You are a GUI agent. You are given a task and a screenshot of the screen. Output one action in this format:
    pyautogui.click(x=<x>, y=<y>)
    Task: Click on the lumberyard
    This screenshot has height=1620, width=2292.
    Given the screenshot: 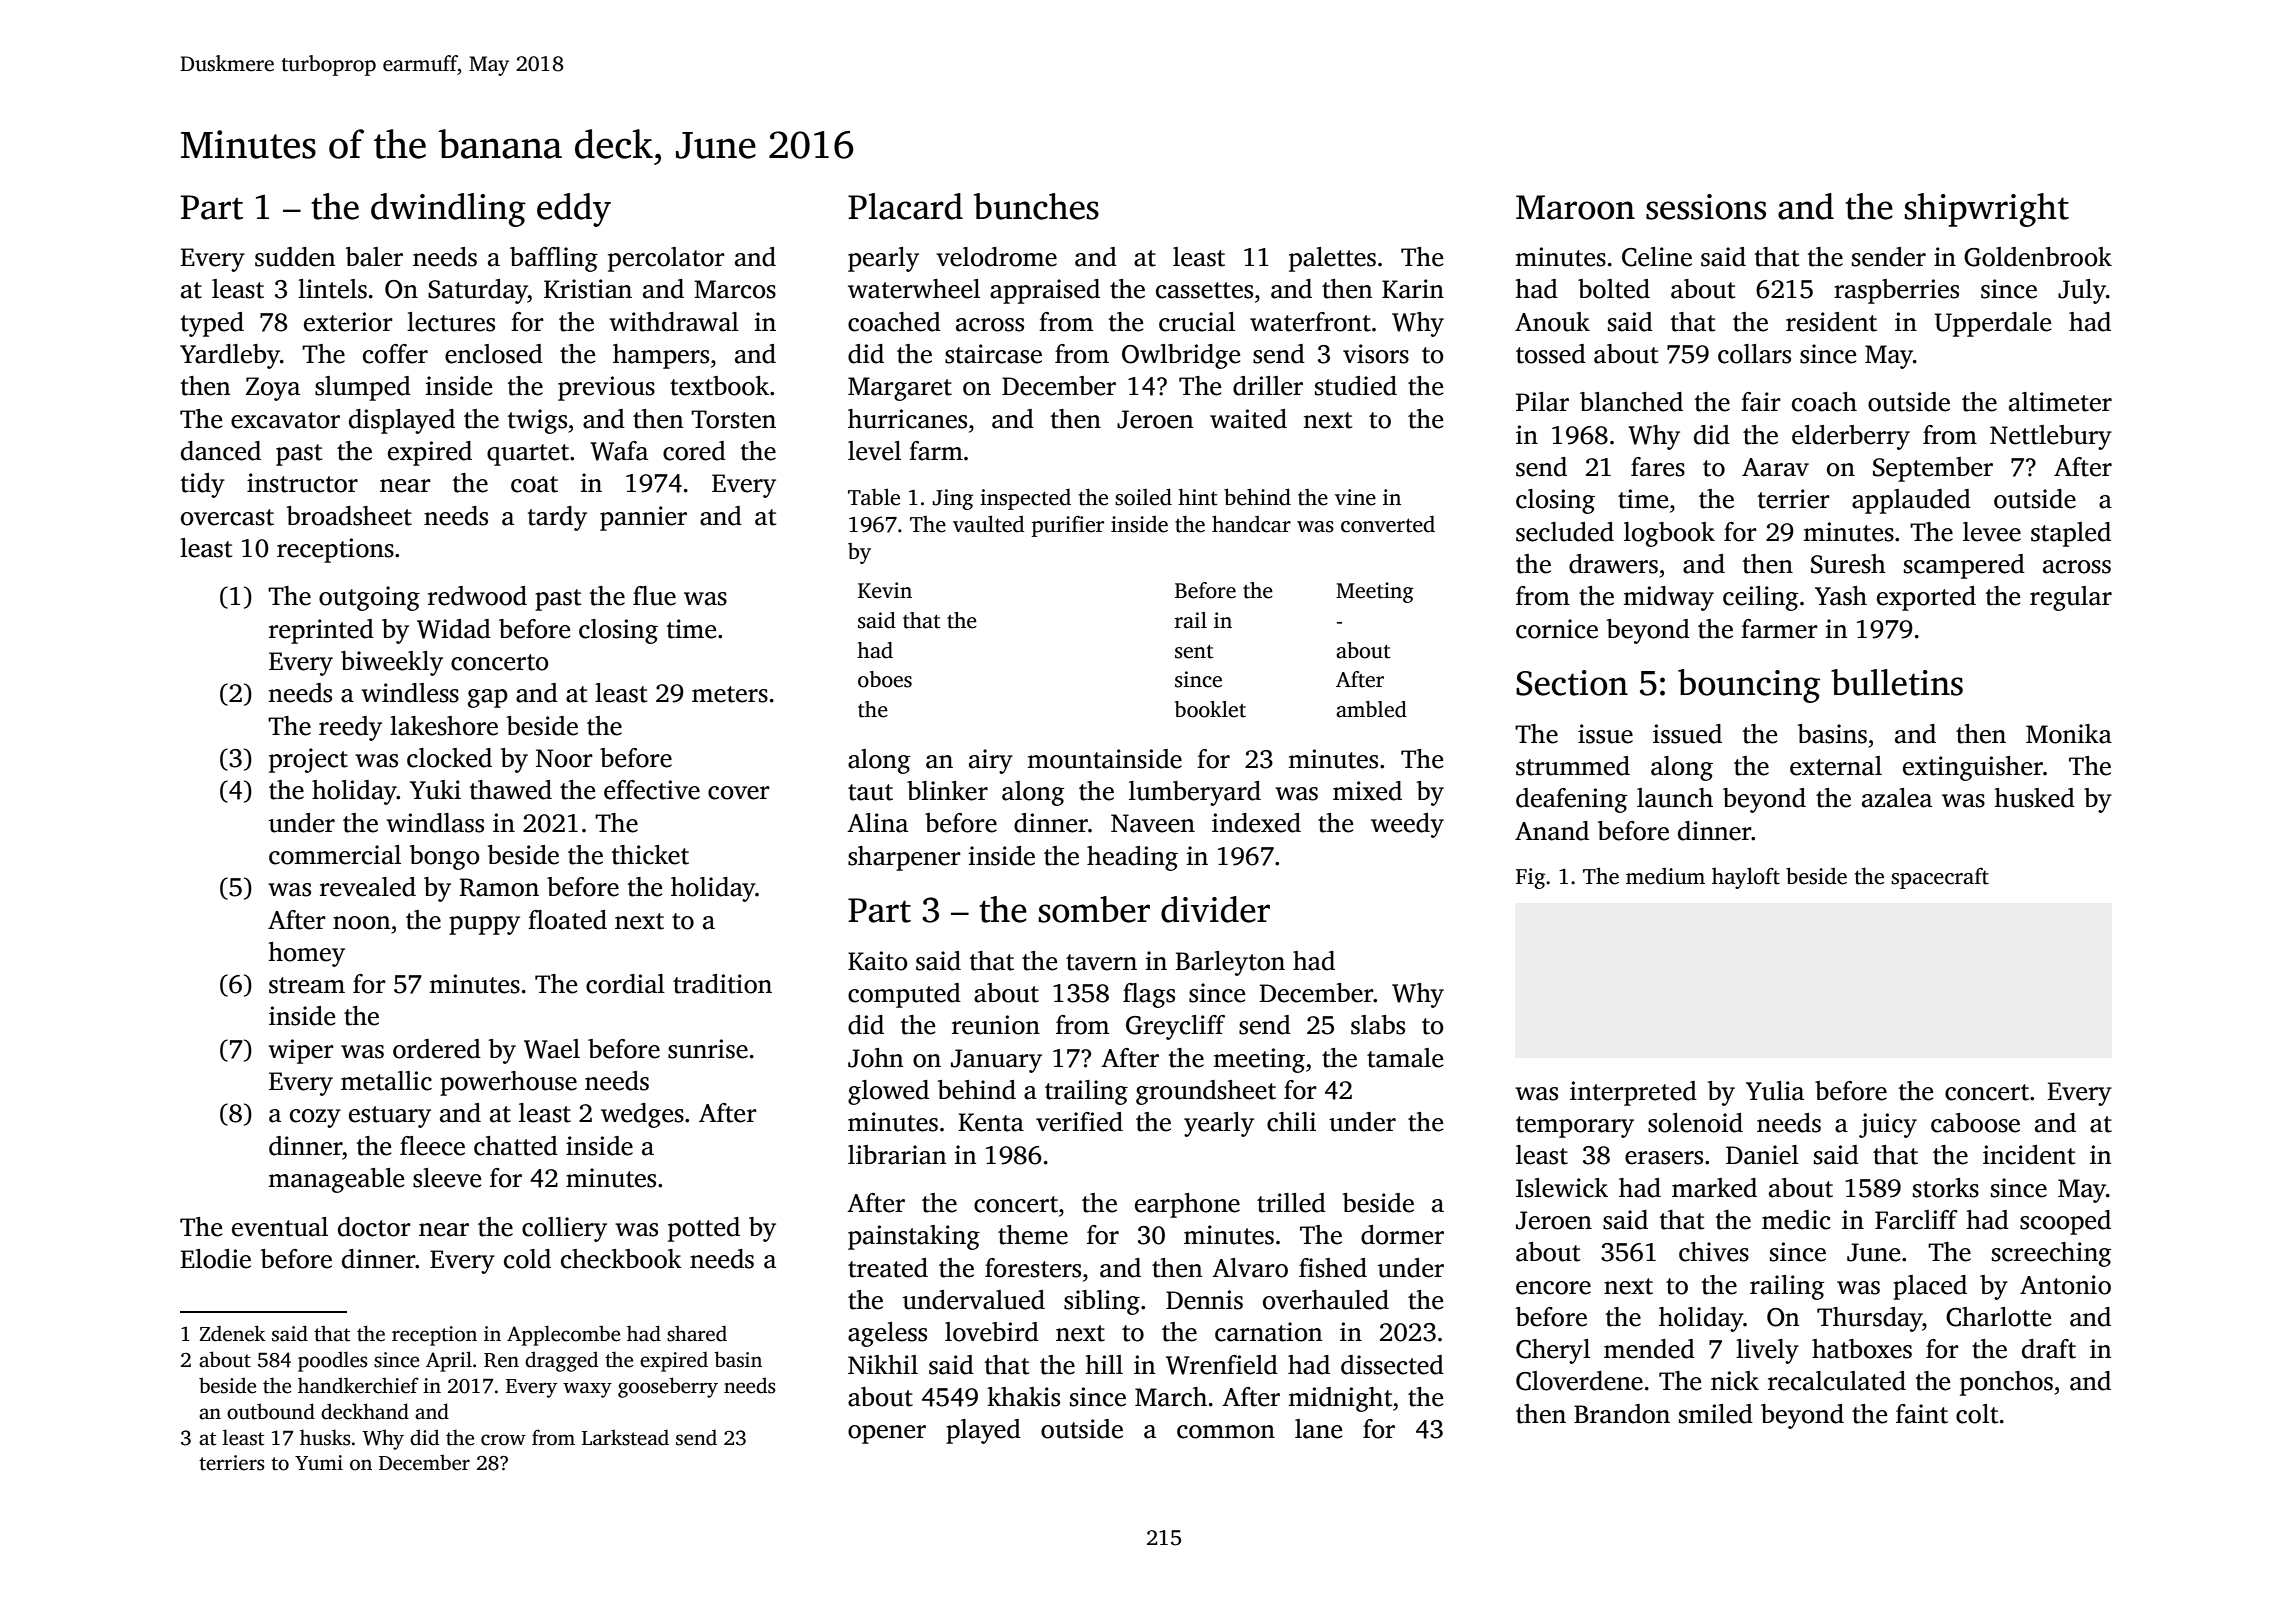 What is the action you would take?
    pyautogui.click(x=1195, y=793)
